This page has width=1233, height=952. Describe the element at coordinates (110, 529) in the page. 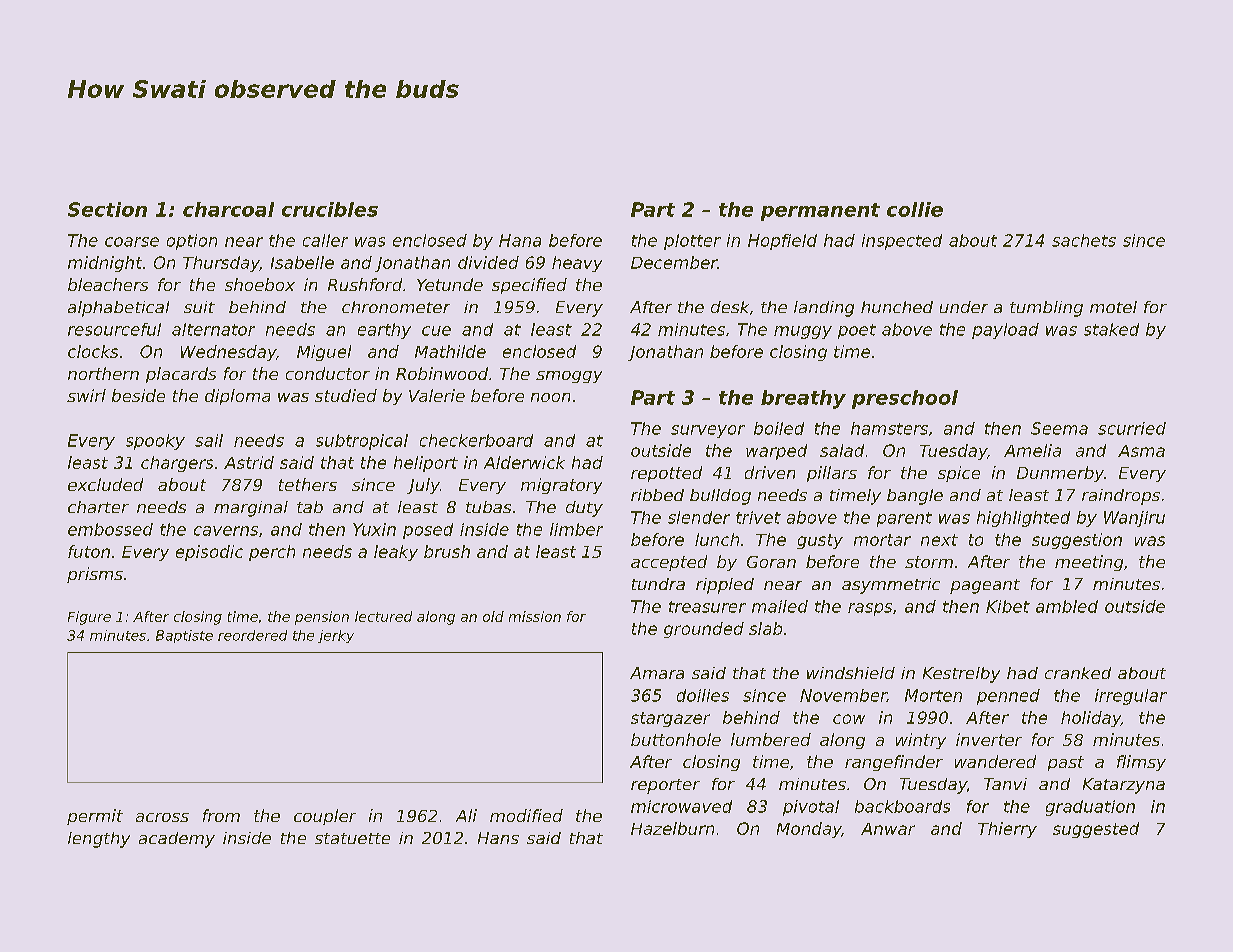

I see `embossed` at that location.
